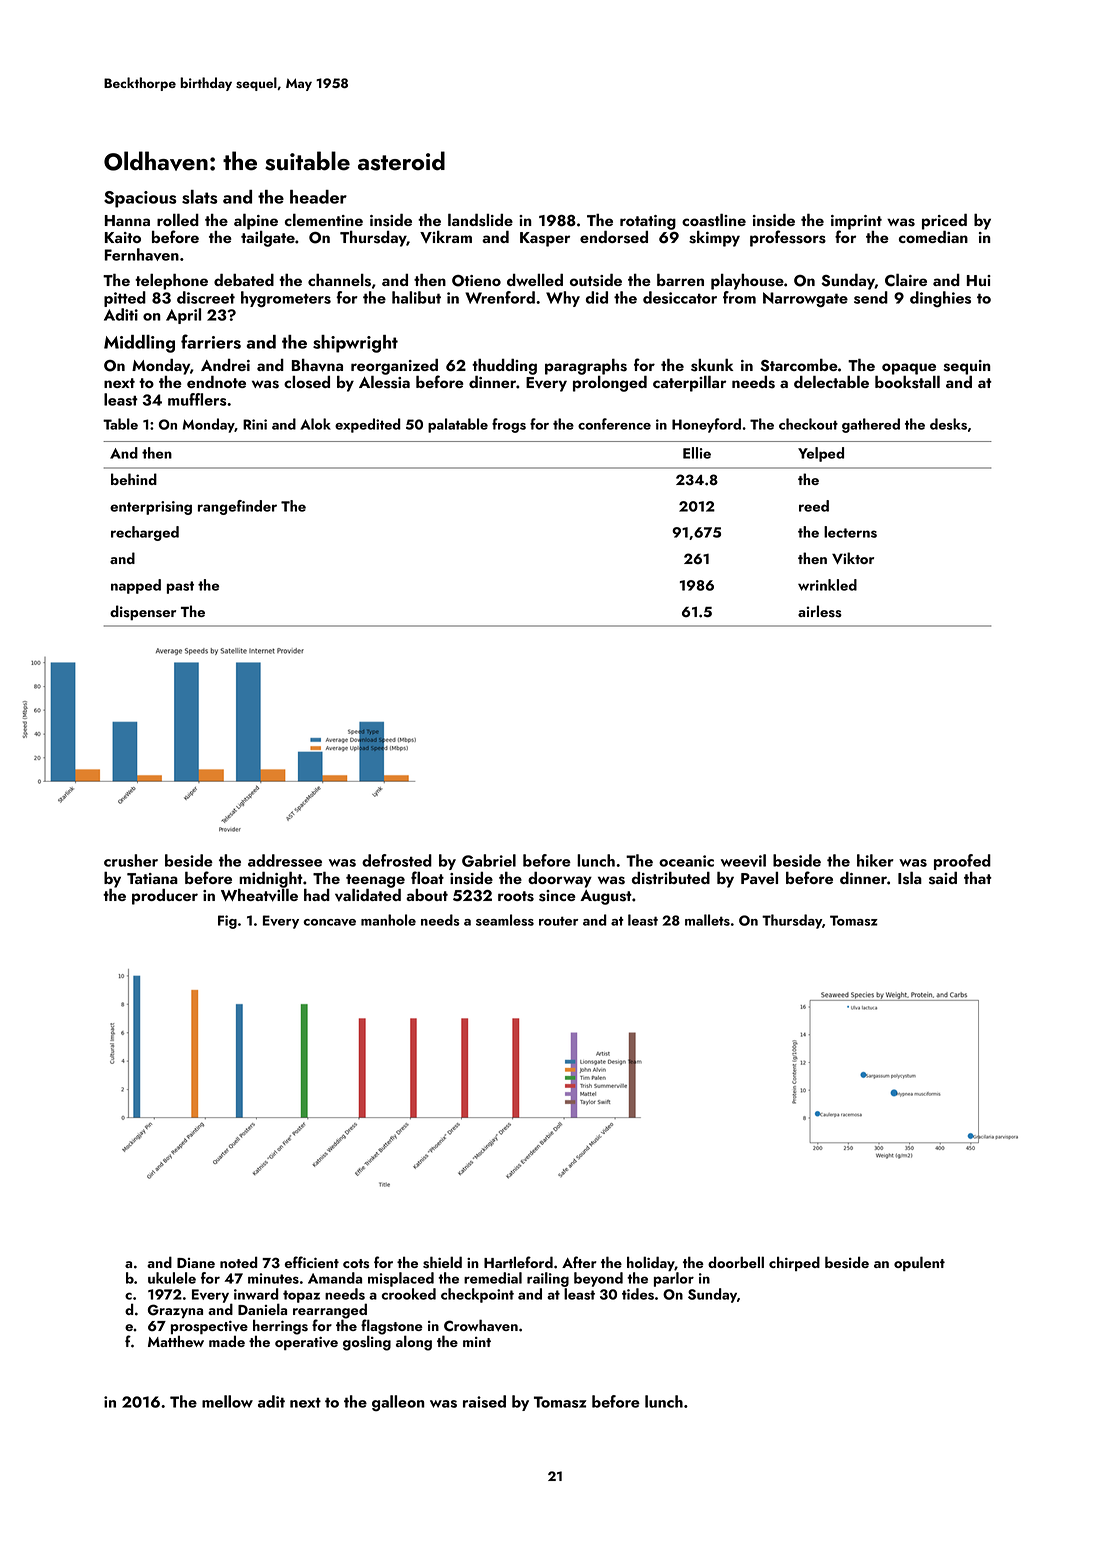 This screenshot has width=1095, height=1548. I want to click on dispenser, so click(143, 613).
